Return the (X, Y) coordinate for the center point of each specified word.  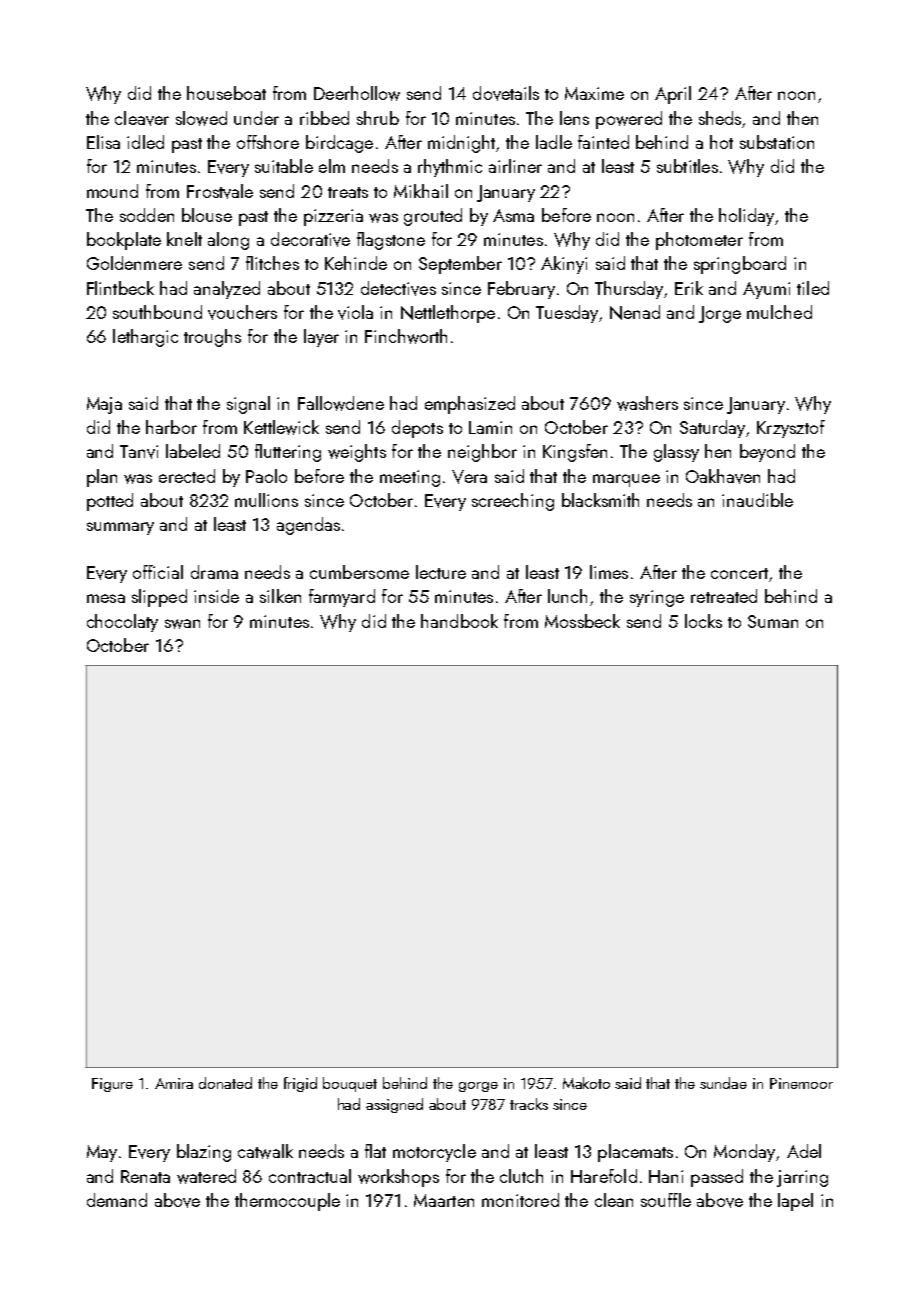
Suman (773, 621)
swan (182, 624)
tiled (813, 288)
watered (206, 1176)
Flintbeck (120, 288)
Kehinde (356, 263)
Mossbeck (582, 621)
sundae (723, 1083)
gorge (478, 1087)
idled (145, 142)
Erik (689, 288)
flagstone (391, 241)
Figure (112, 1085)
